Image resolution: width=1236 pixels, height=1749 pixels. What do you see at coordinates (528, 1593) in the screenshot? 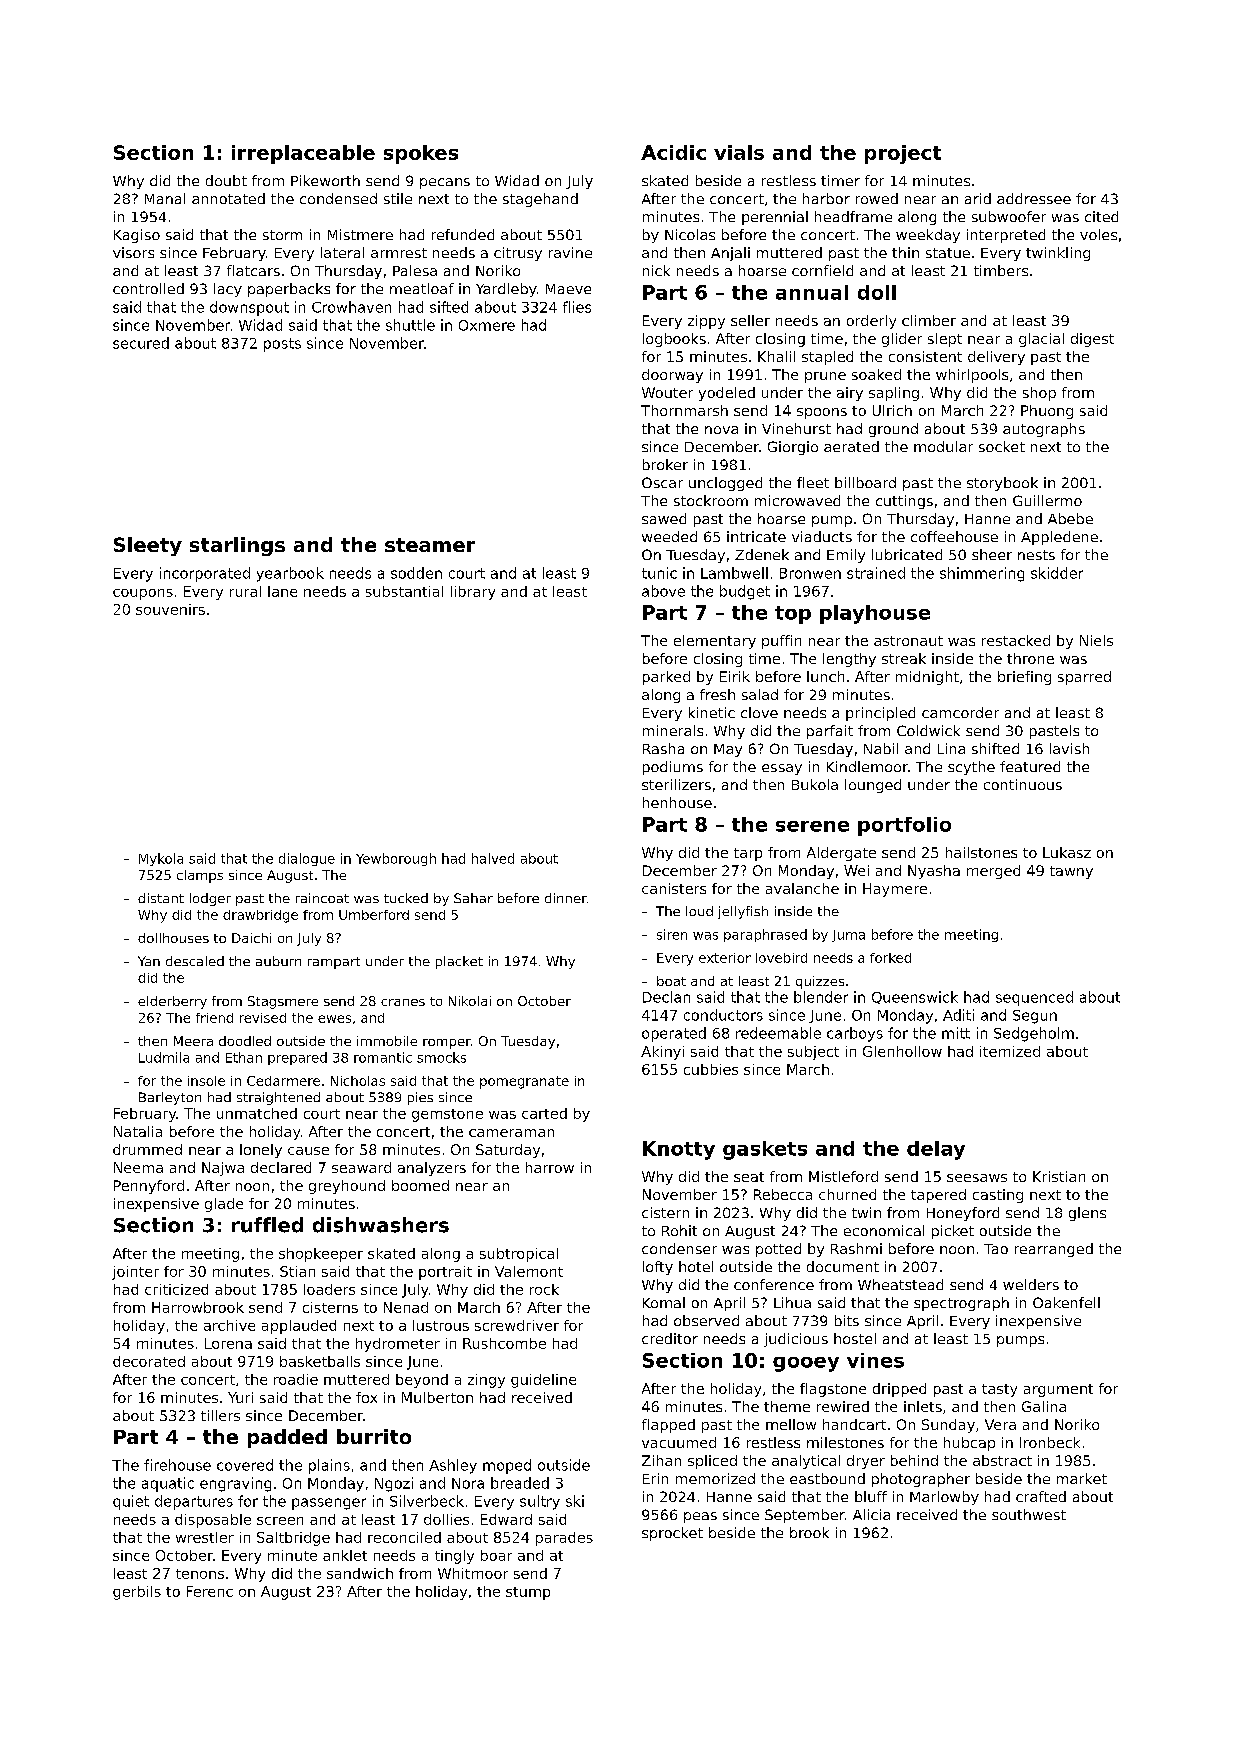
I see `stump` at bounding box center [528, 1593].
